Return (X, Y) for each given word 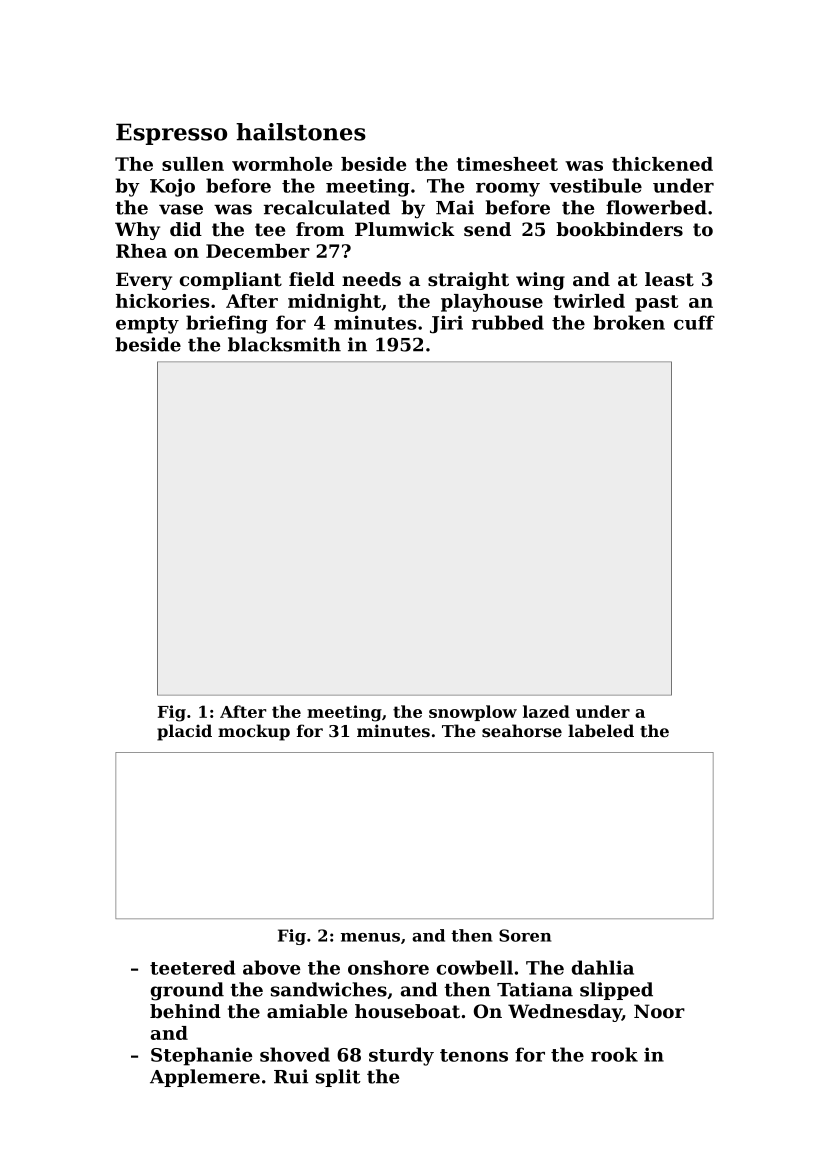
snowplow (473, 713)
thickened (662, 164)
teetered (192, 967)
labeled (601, 730)
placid (184, 732)
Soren (525, 935)
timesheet (507, 164)
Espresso (171, 134)
